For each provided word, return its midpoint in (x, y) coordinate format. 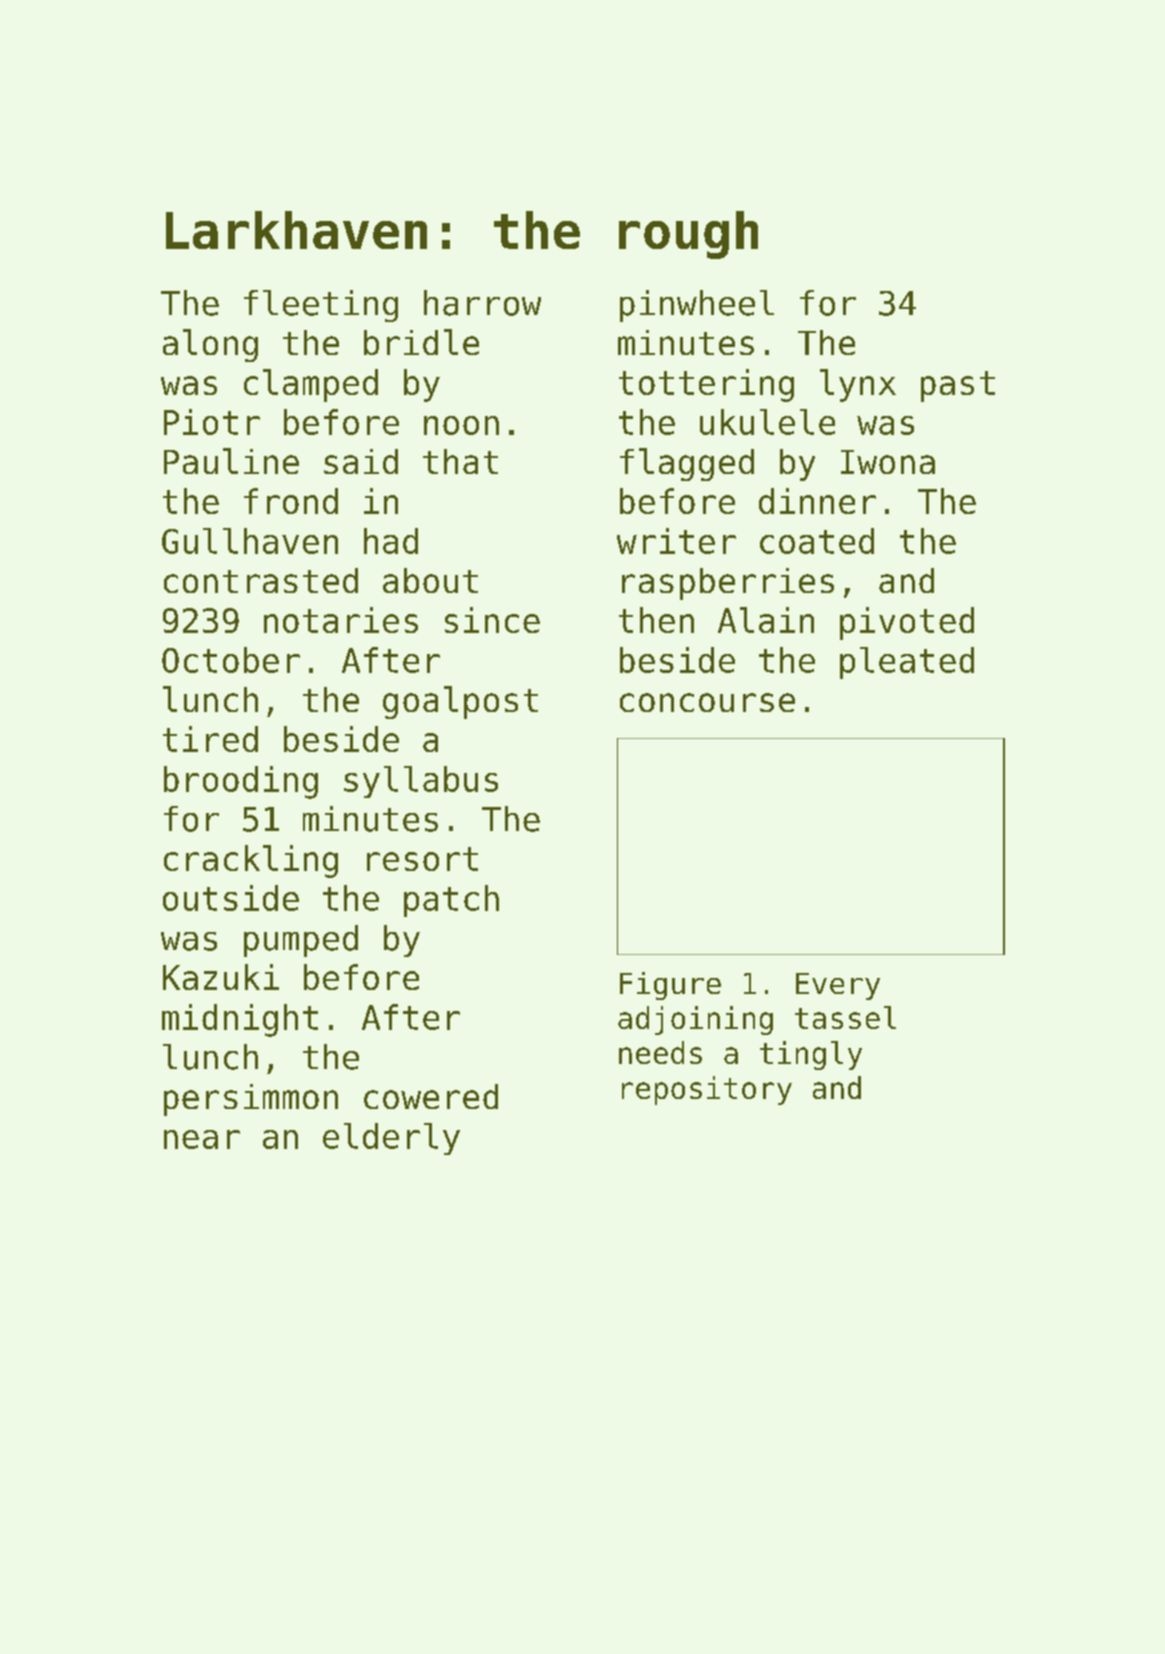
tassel (845, 1017)
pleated (907, 663)
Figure (670, 986)
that (460, 461)
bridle (421, 342)
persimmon (251, 1100)
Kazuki (221, 977)
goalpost (460, 702)
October (231, 660)
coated (817, 541)
